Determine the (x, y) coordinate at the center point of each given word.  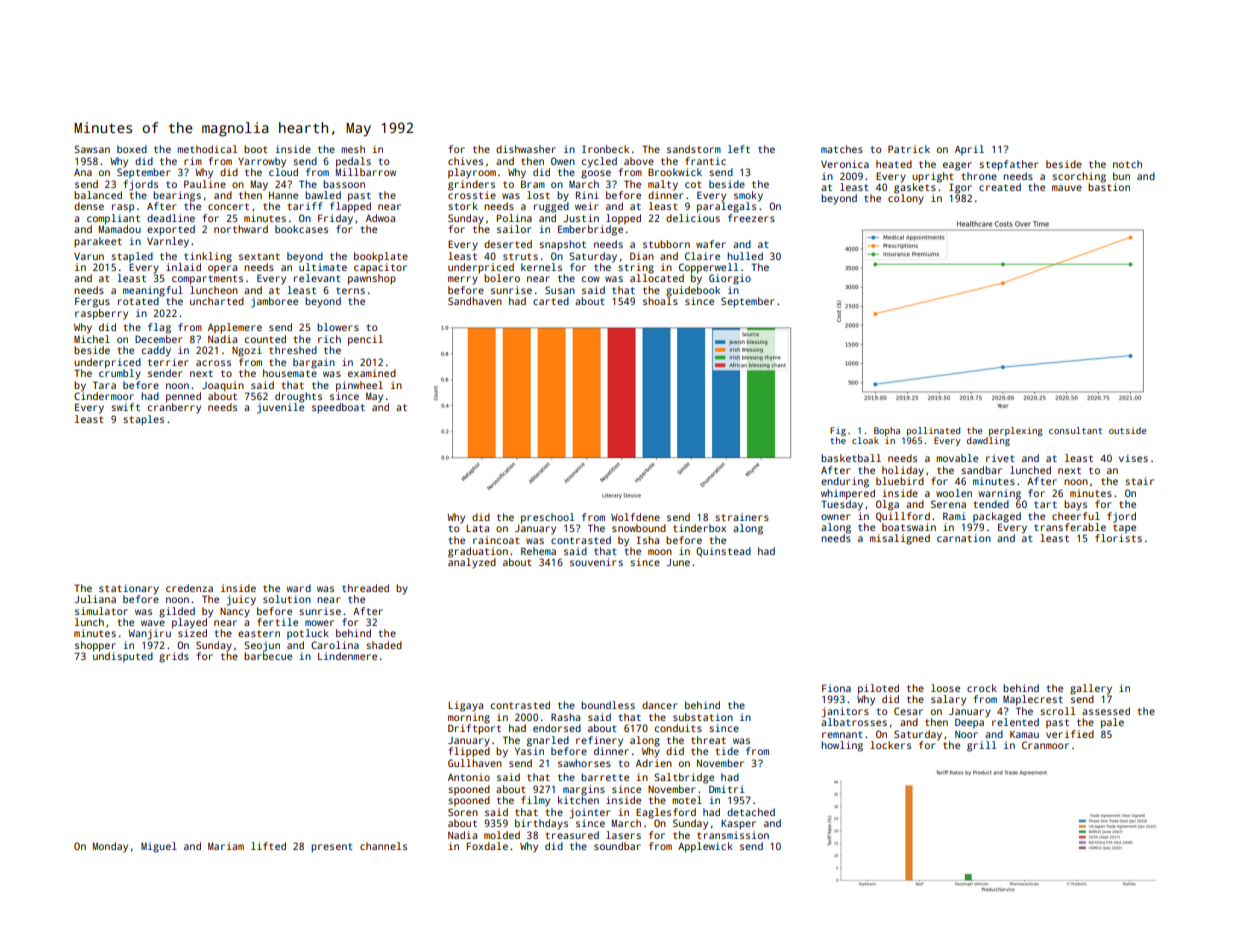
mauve (1067, 188)
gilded (177, 612)
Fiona (836, 688)
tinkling (208, 257)
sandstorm (694, 149)
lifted (268, 846)
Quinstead (723, 552)
